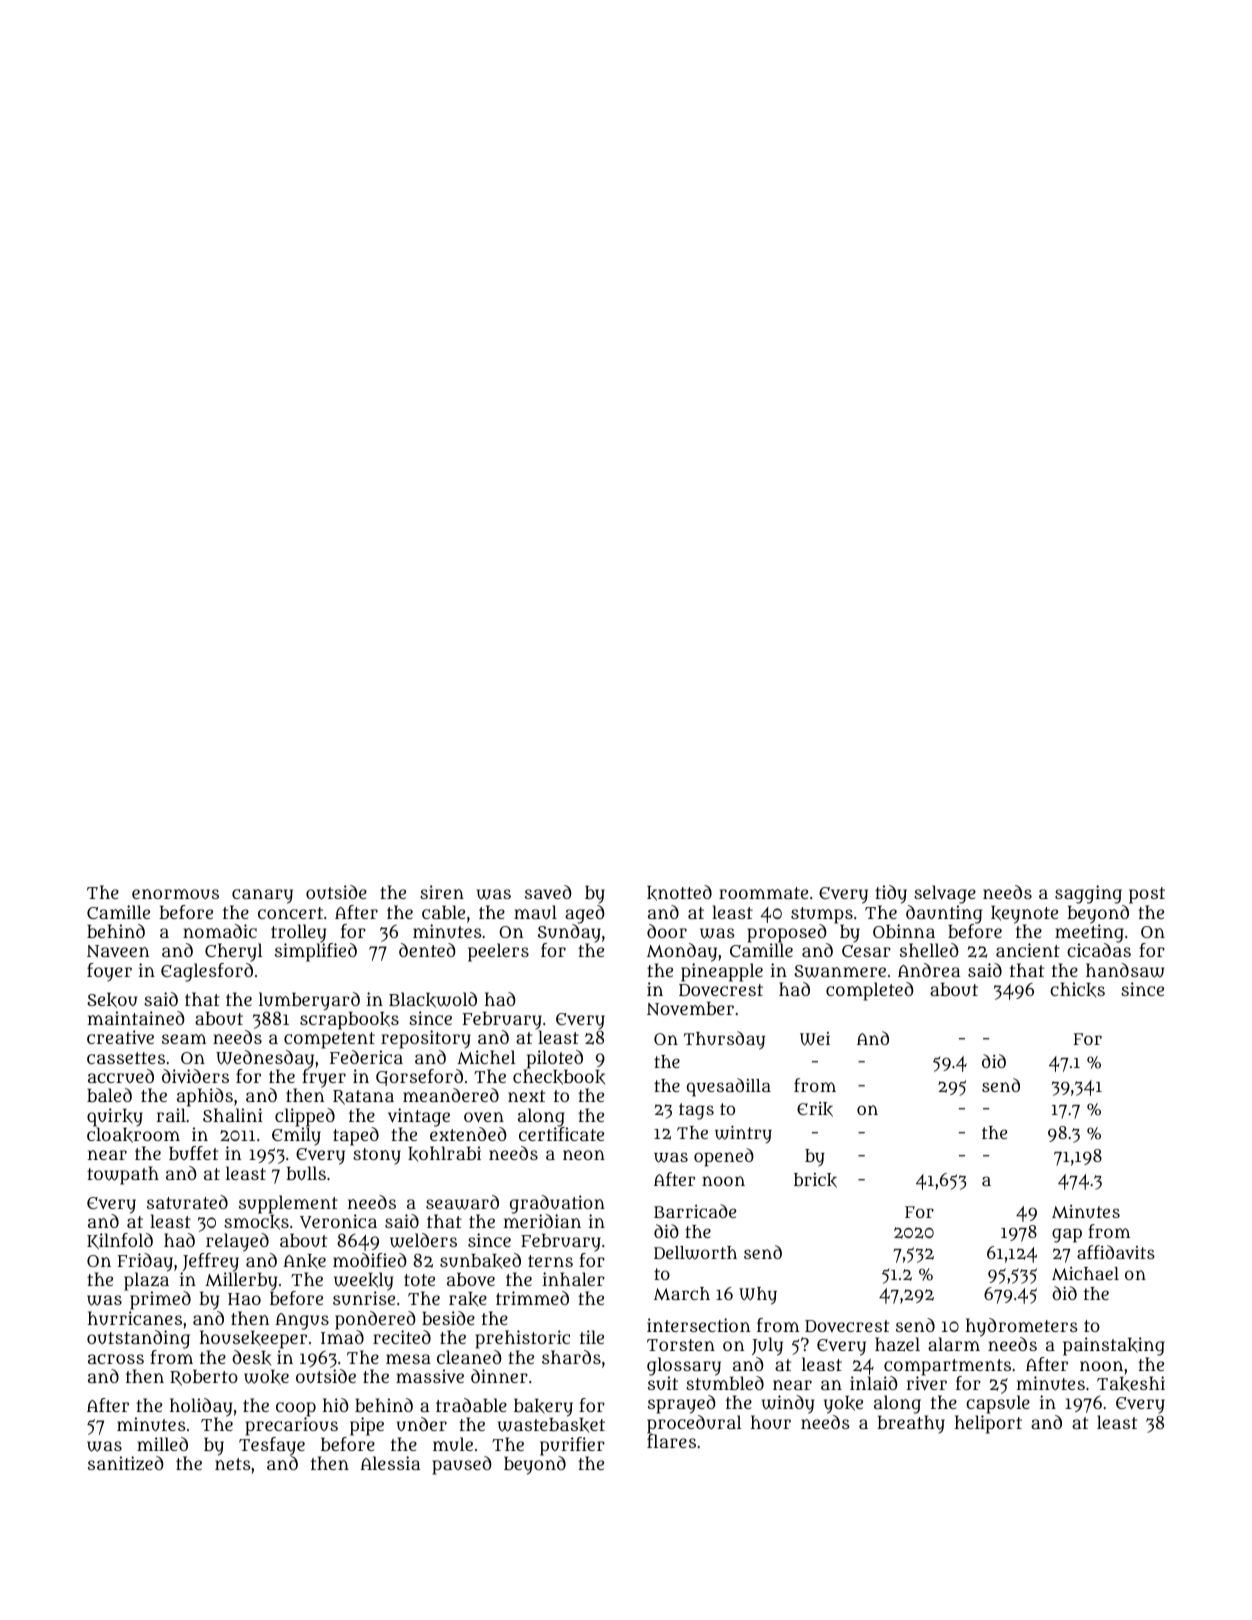 The image size is (1252, 1620). Describe the element at coordinates (126, 1463) in the document. I see `sanitized` at that location.
